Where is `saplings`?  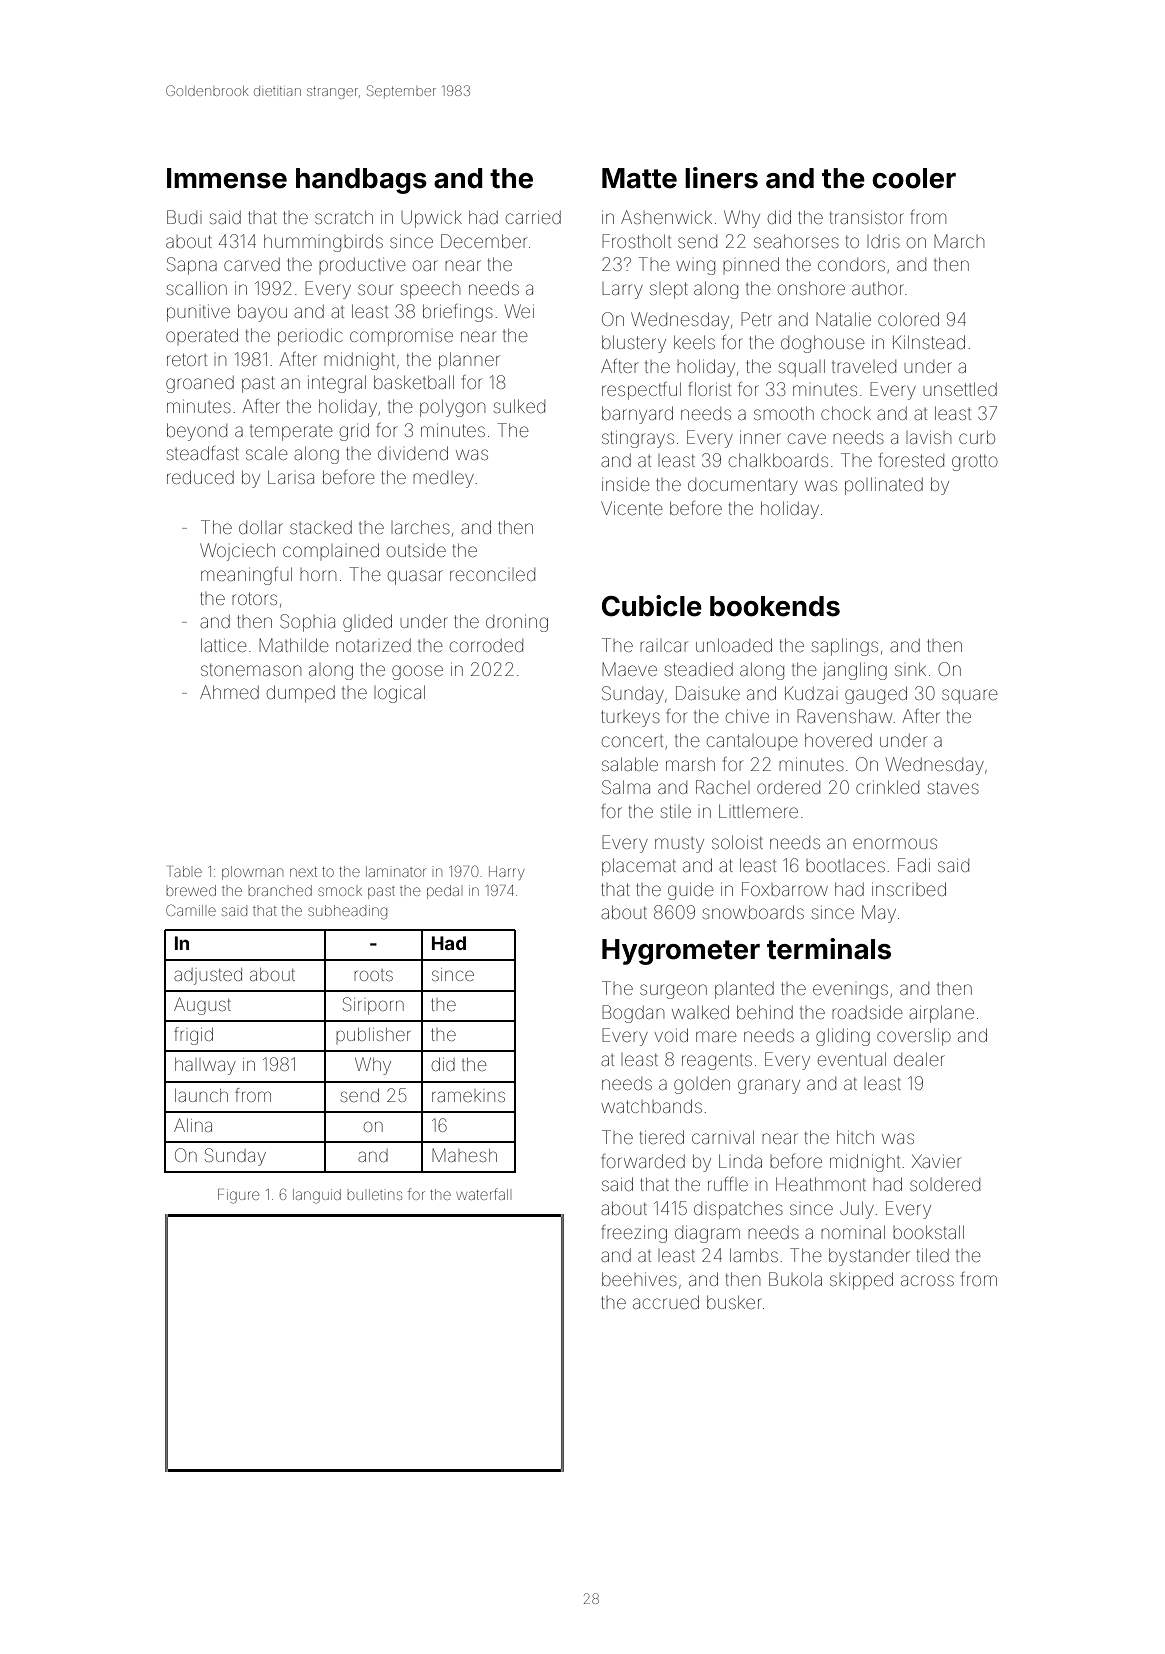 saplings is located at coordinates (845, 647).
